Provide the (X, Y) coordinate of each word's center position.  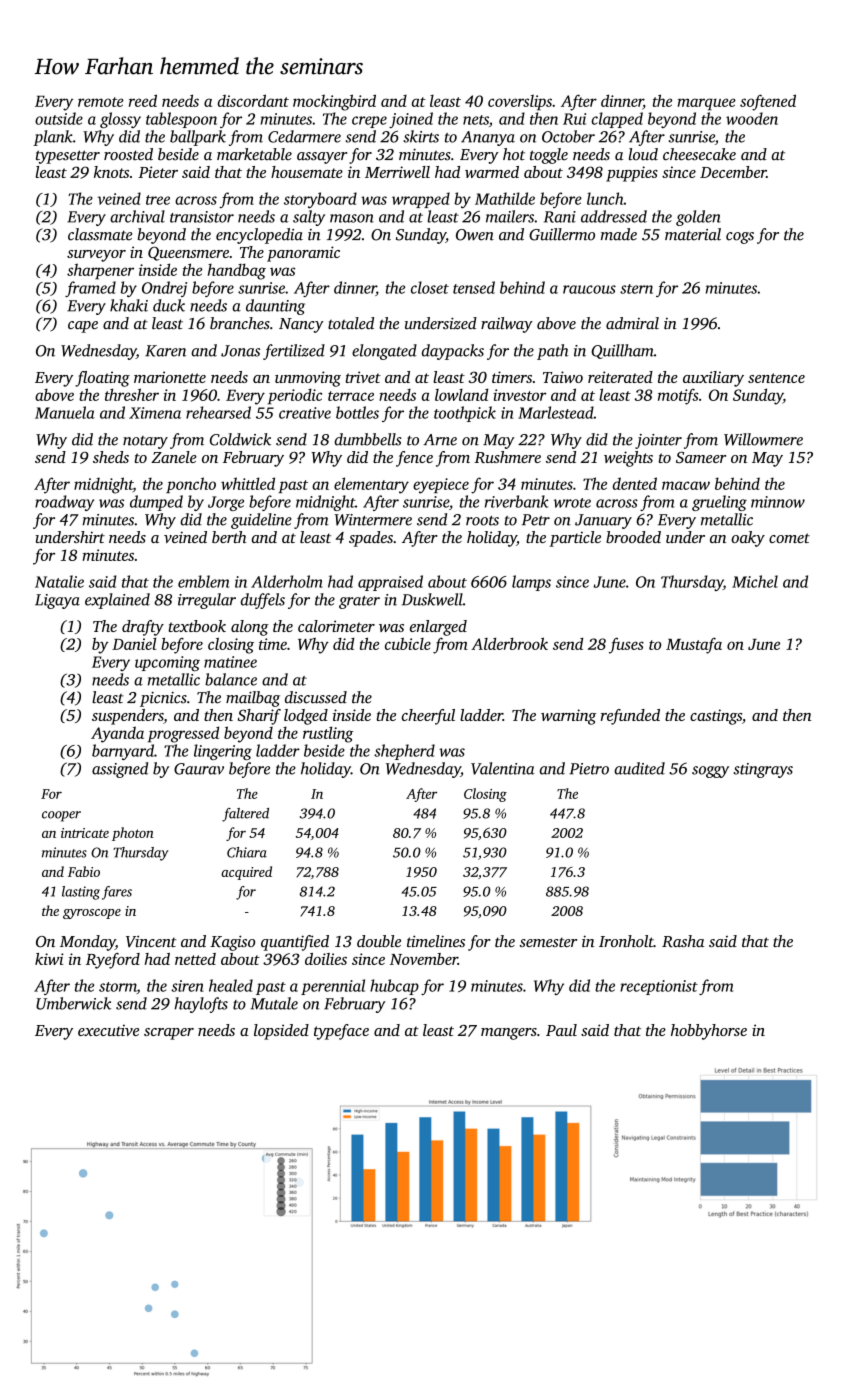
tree (158, 200)
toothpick (465, 414)
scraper (169, 1034)
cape (83, 327)
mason (352, 218)
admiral (632, 323)
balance (231, 679)
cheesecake (699, 154)
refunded (630, 717)
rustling (328, 734)
